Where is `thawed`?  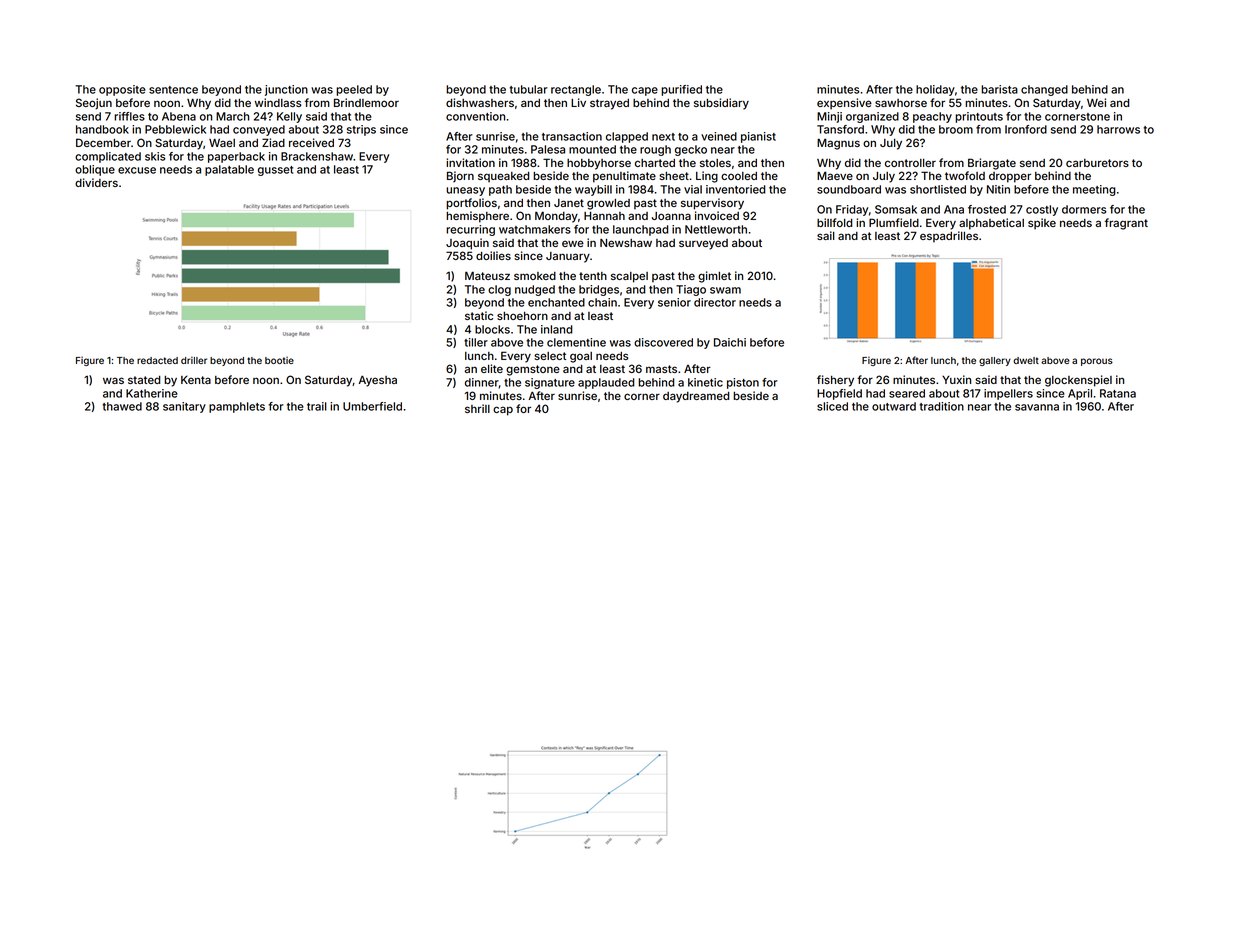 thawed is located at coordinates (122, 406).
